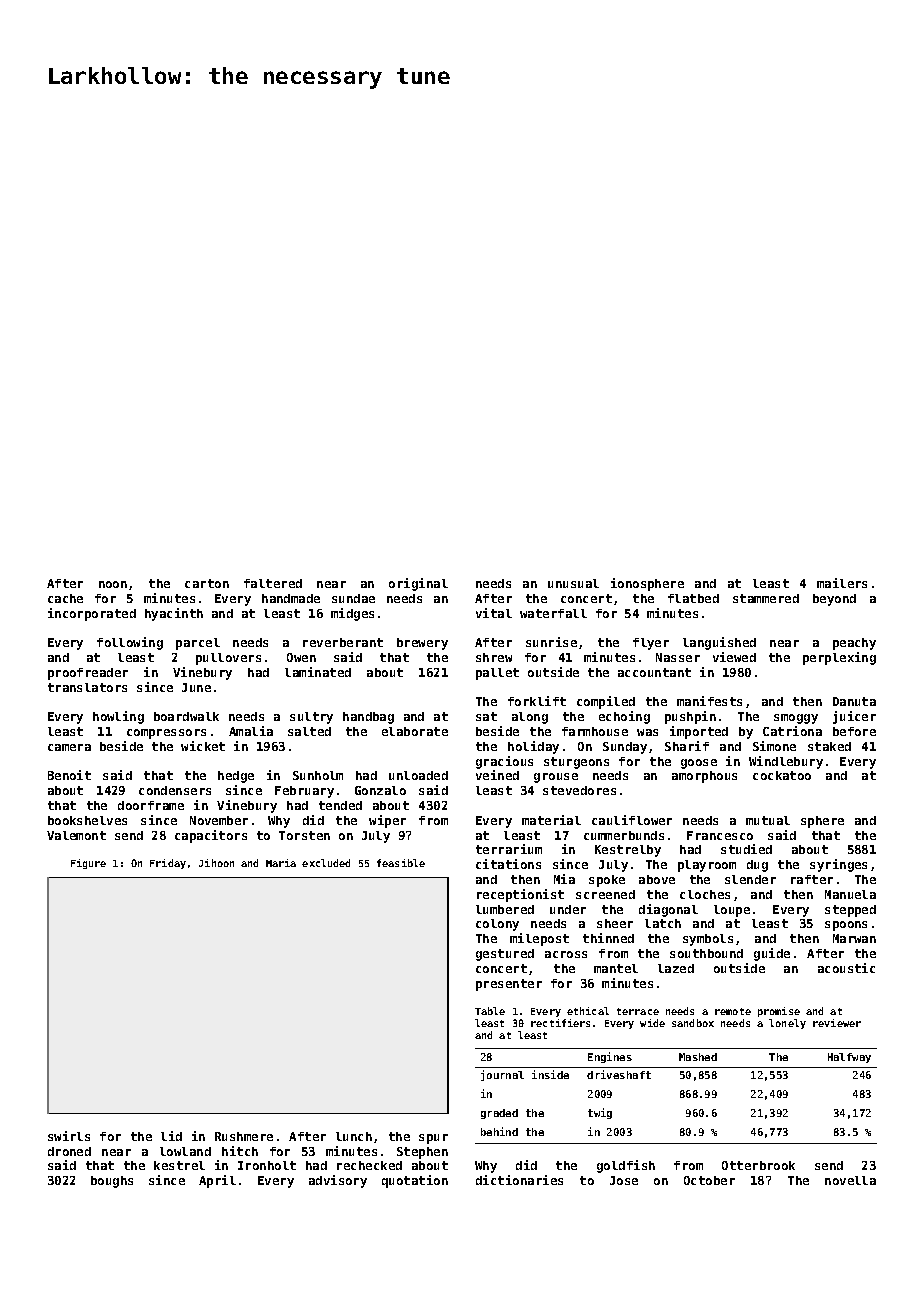  Describe the element at coordinates (244, 1136) in the screenshot. I see `Rushmere` at that location.
